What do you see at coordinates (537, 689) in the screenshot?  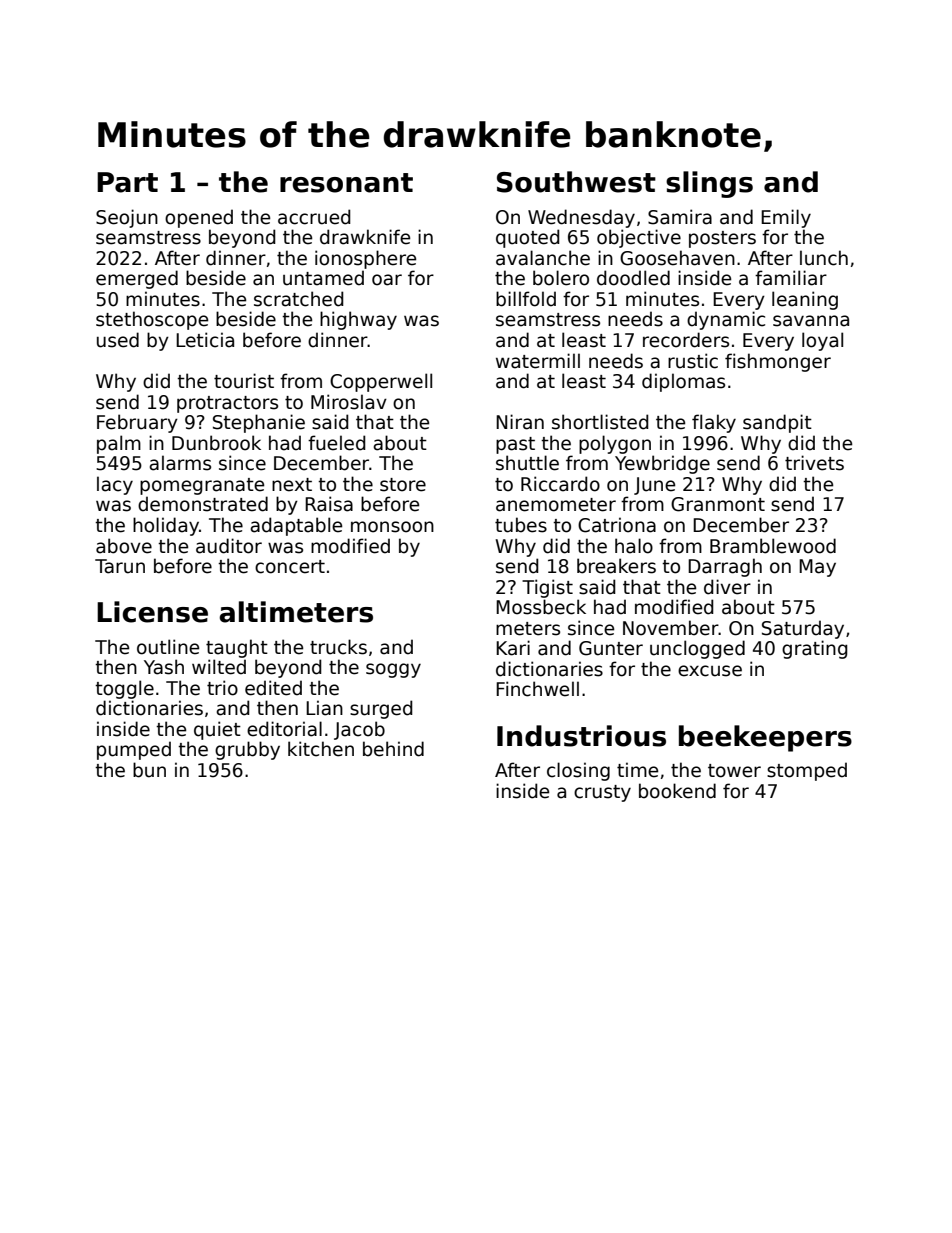 I see `Finchwell` at bounding box center [537, 689].
